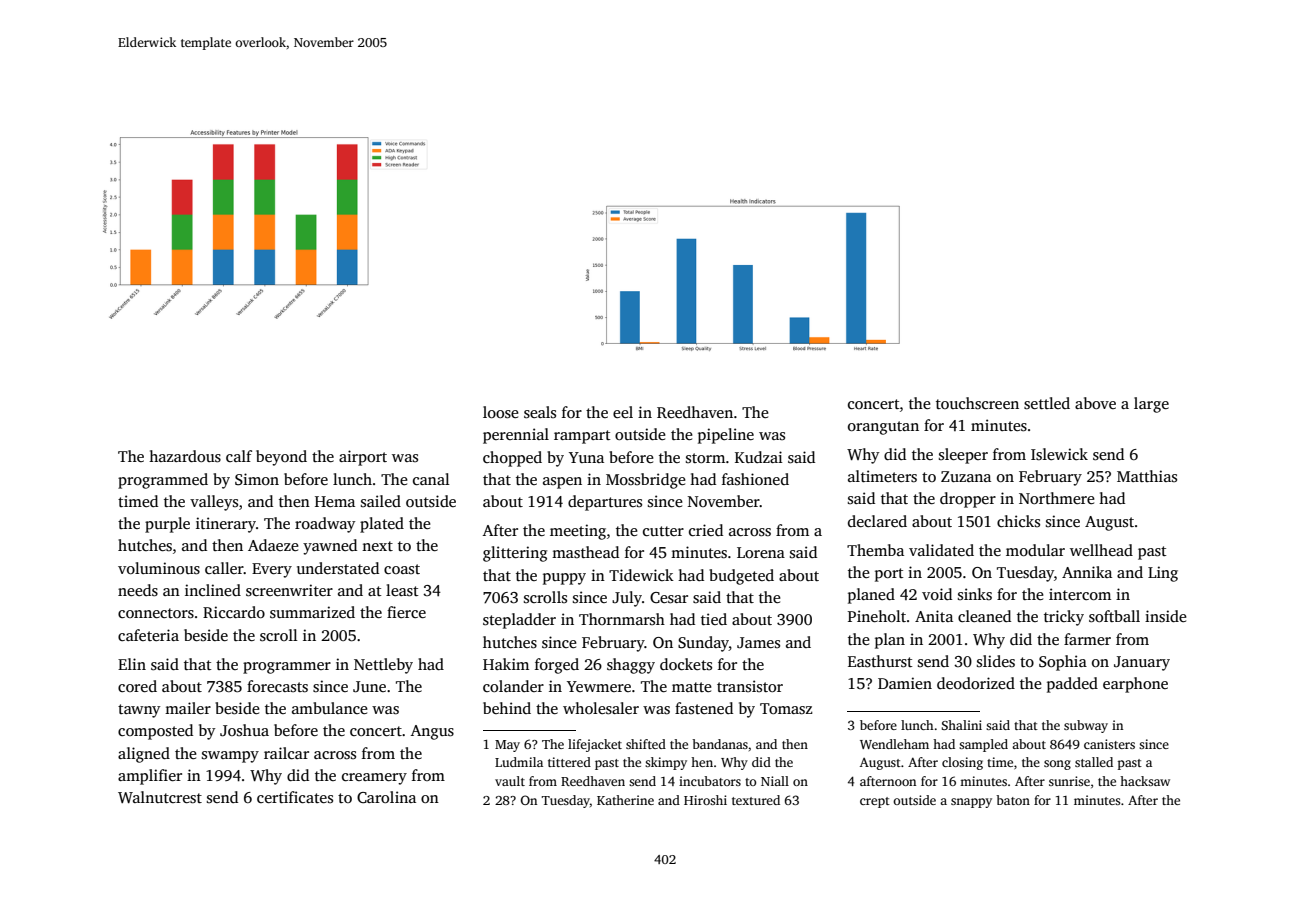  What do you see at coordinates (273, 545) in the page?
I see `Adaeze` at bounding box center [273, 545].
